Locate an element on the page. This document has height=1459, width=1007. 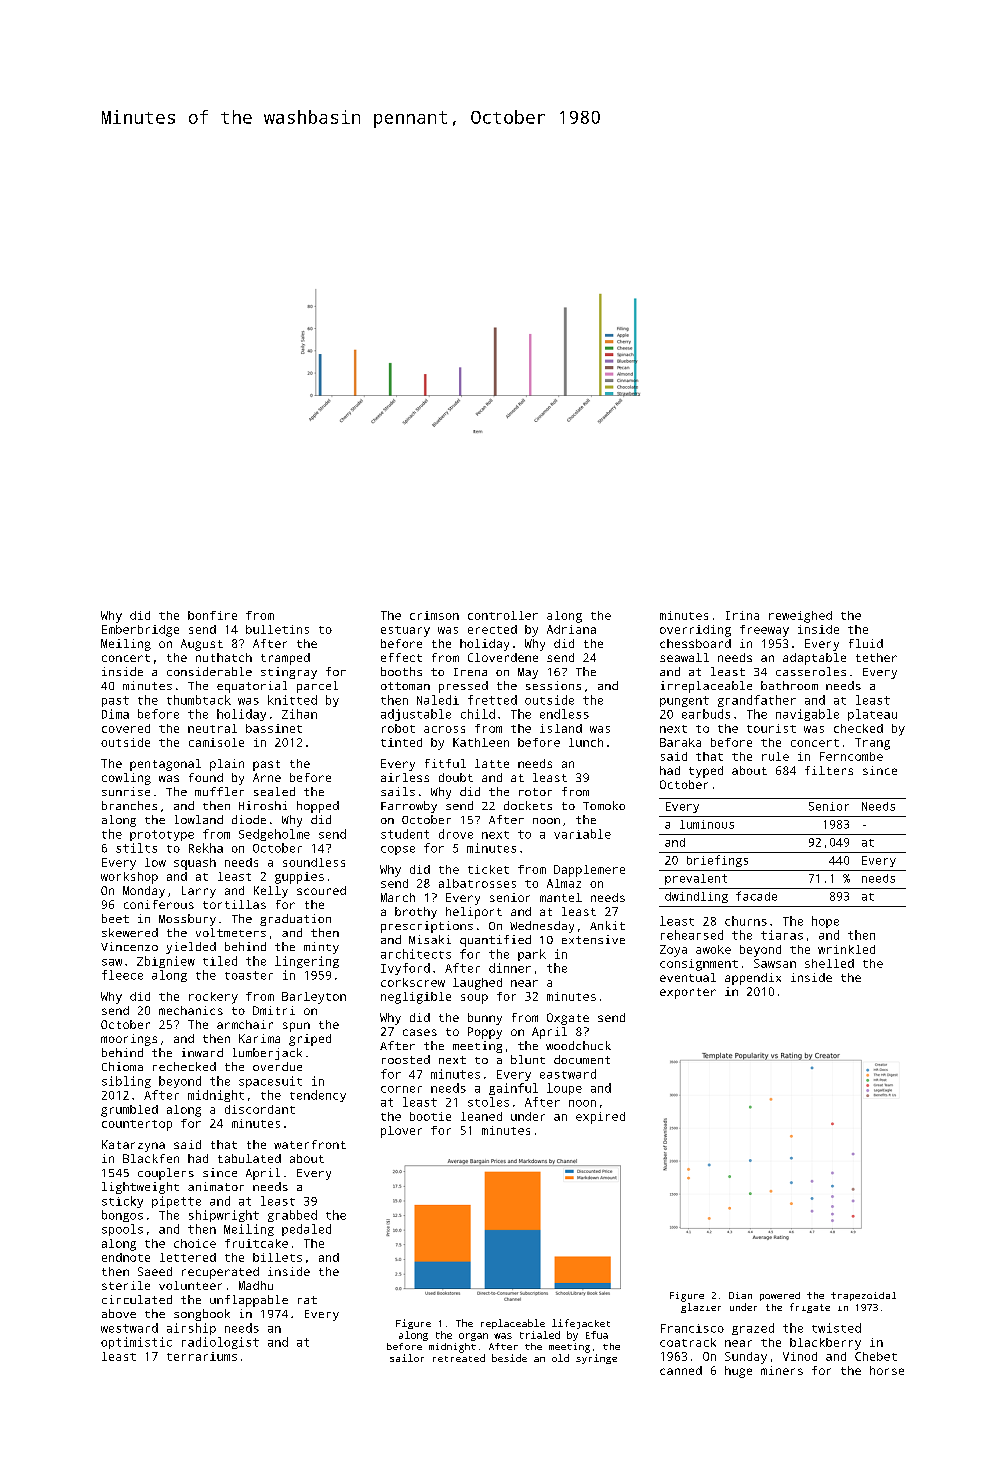
stilts is located at coordinates (136, 848).
